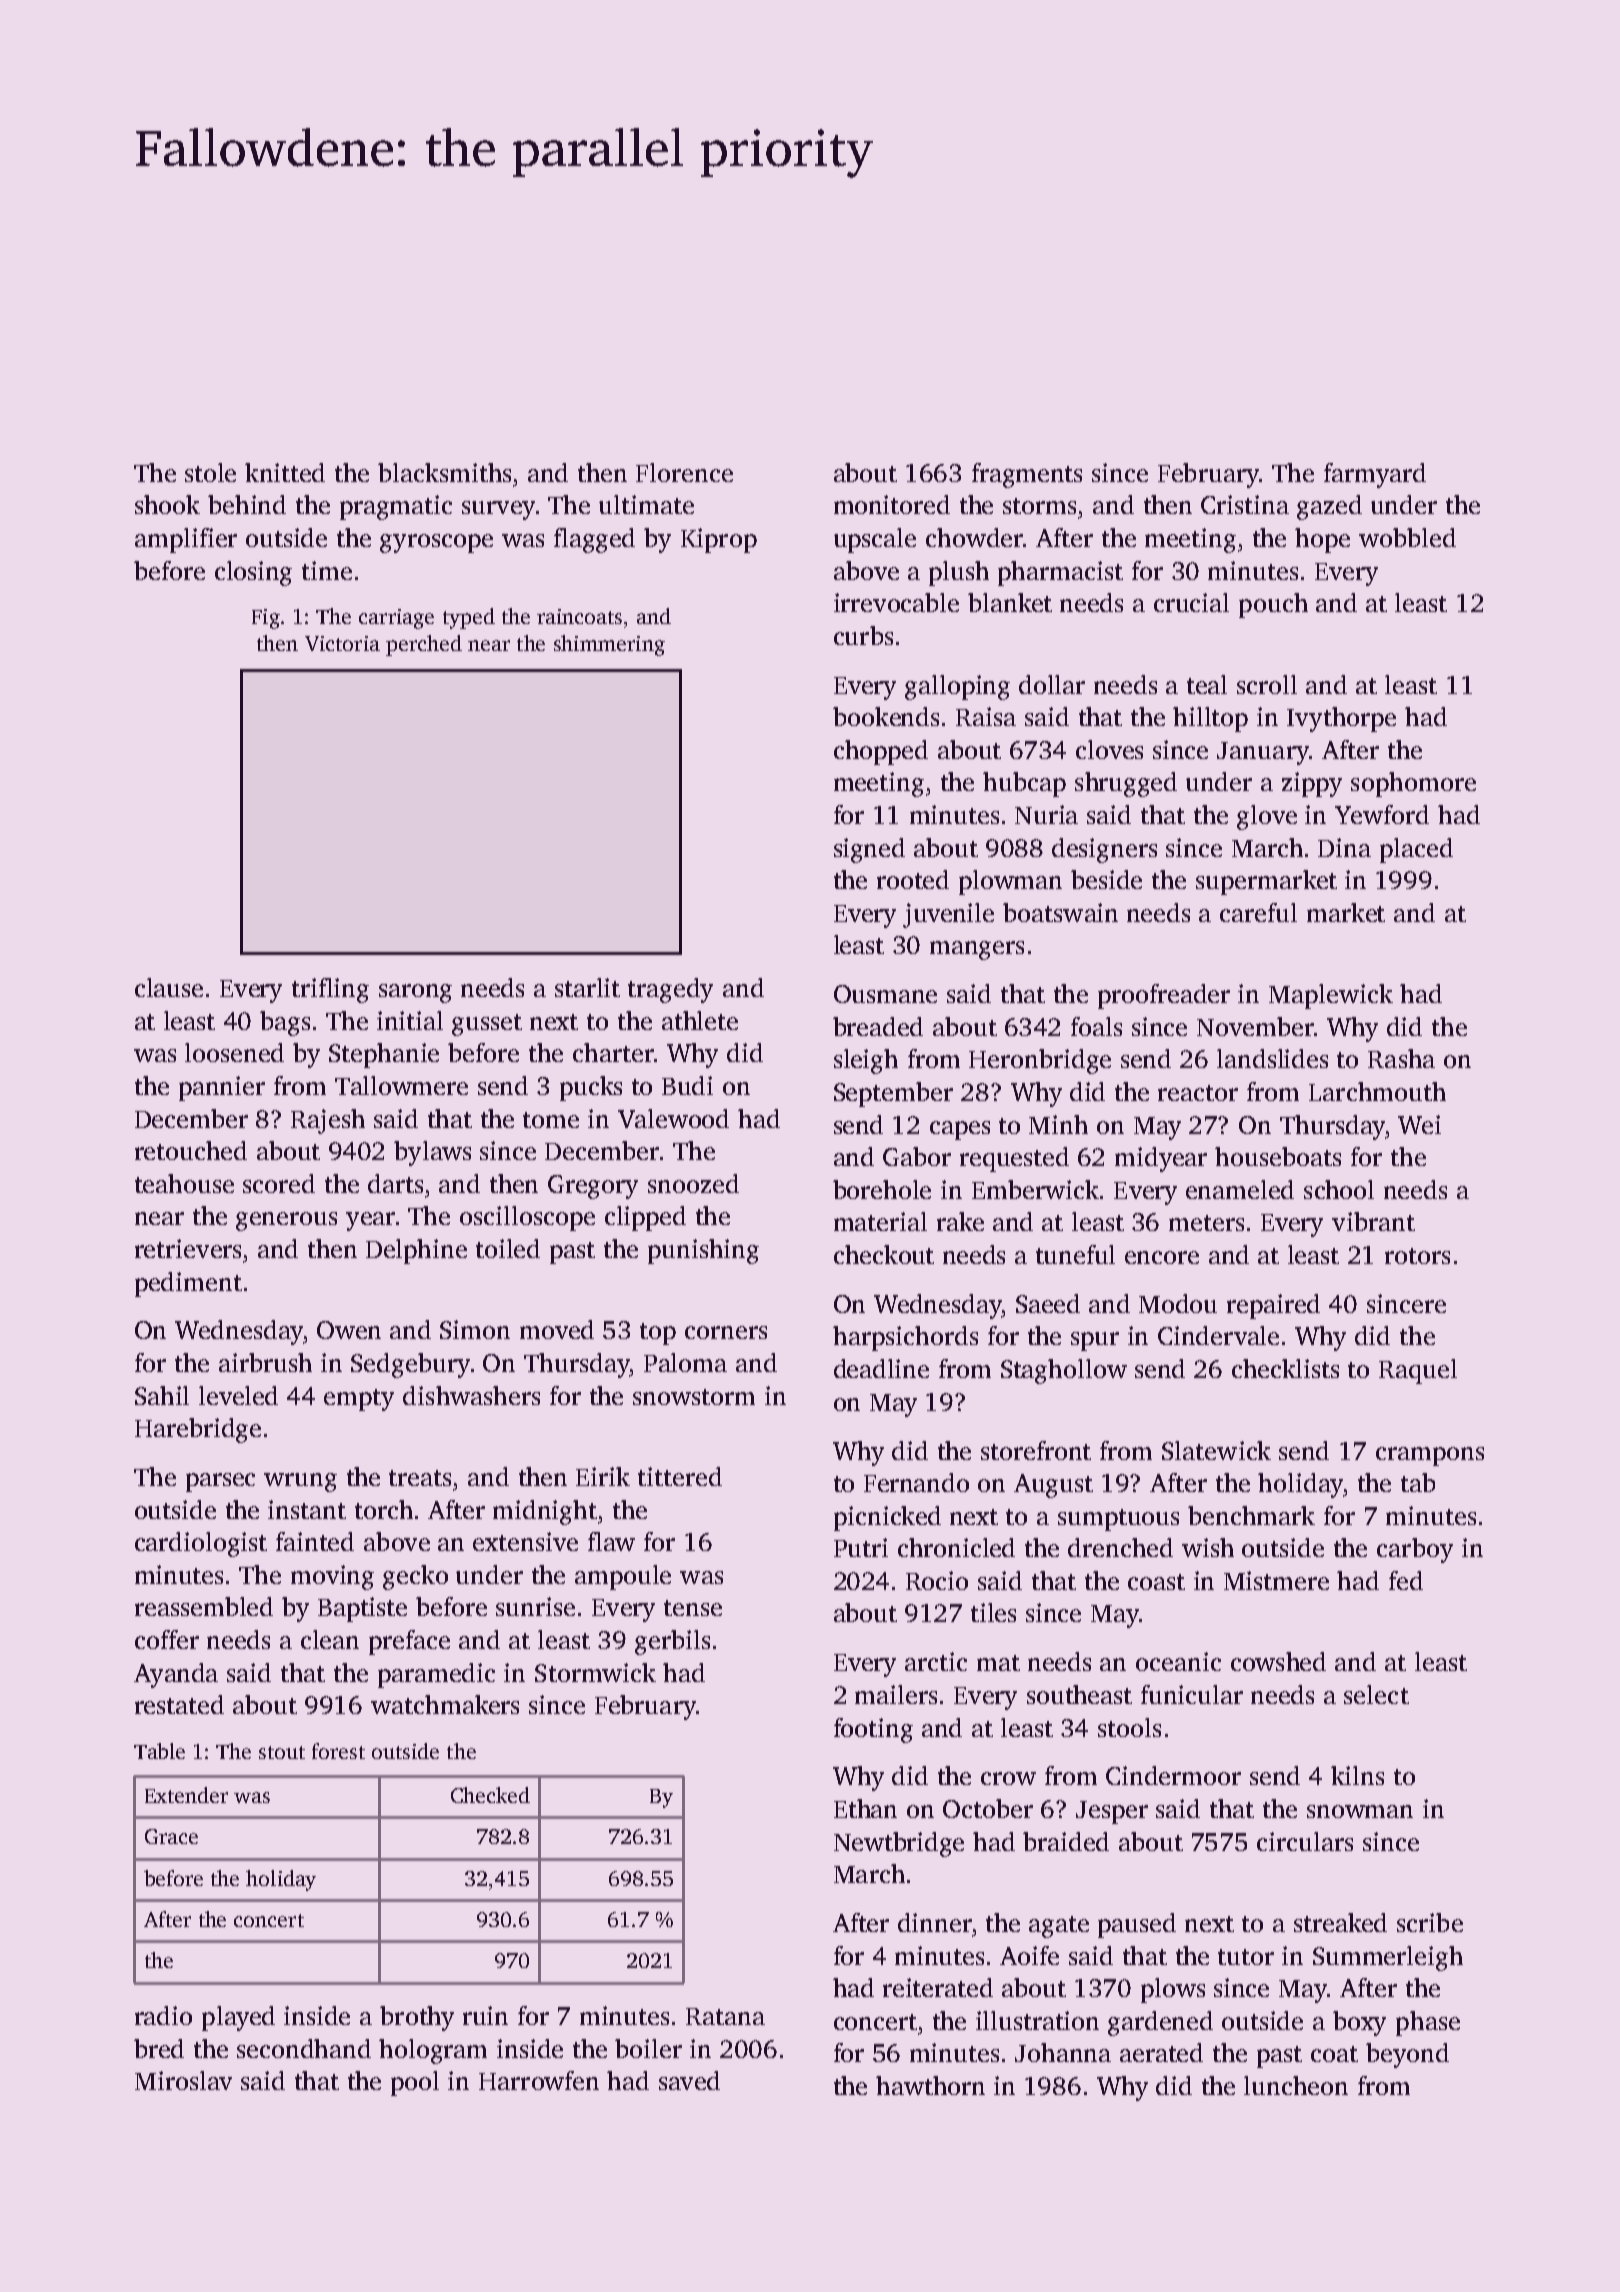 The width and height of the screenshot is (1620, 2292). What do you see at coordinates (1273, 605) in the screenshot?
I see `pouch` at bounding box center [1273, 605].
